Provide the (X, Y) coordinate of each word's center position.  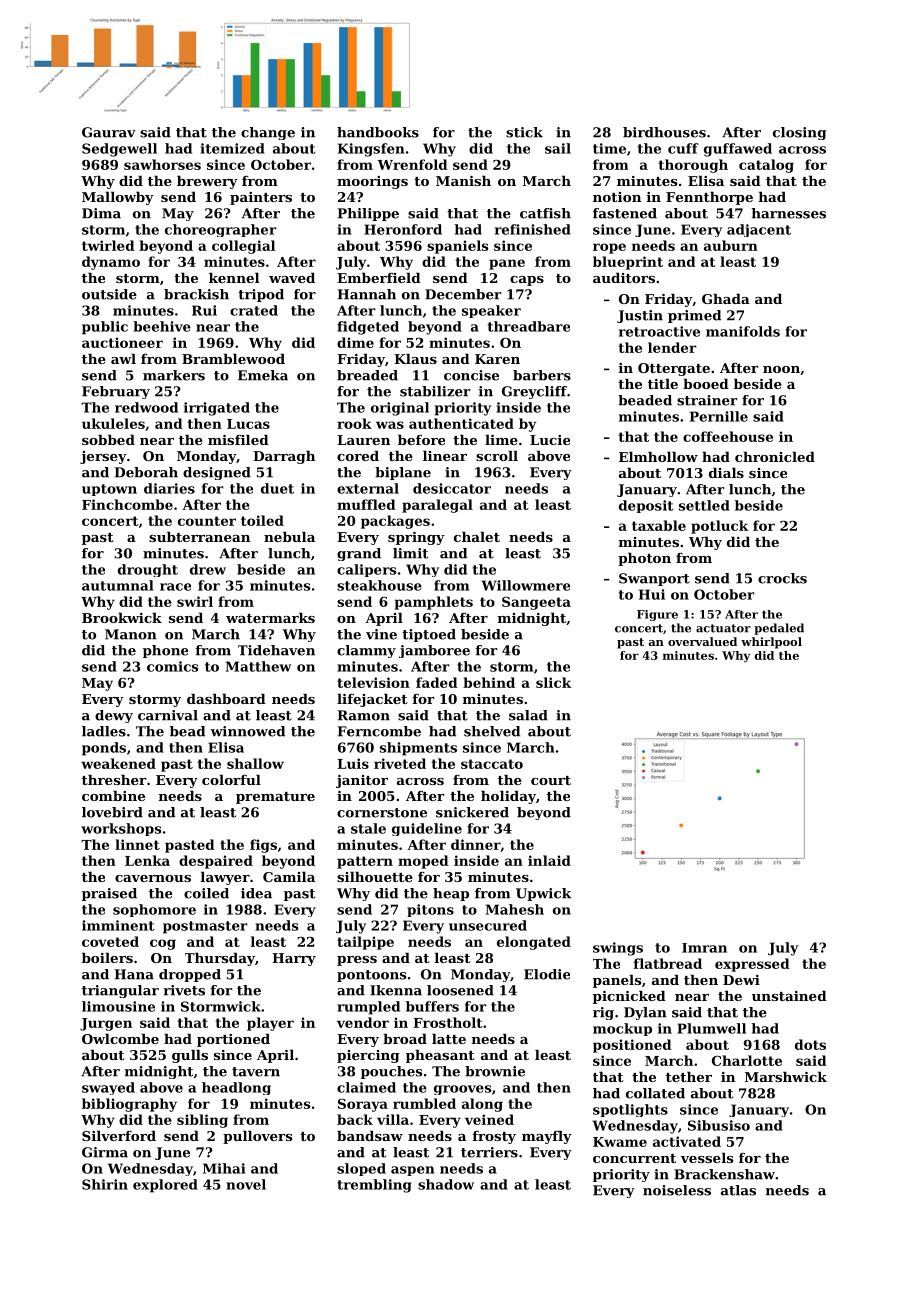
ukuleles (113, 423)
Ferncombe (379, 731)
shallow (255, 763)
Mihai (224, 1168)
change (268, 133)
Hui (652, 594)
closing (800, 133)
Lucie (550, 440)
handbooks (378, 132)
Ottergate (674, 369)
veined (489, 1119)
